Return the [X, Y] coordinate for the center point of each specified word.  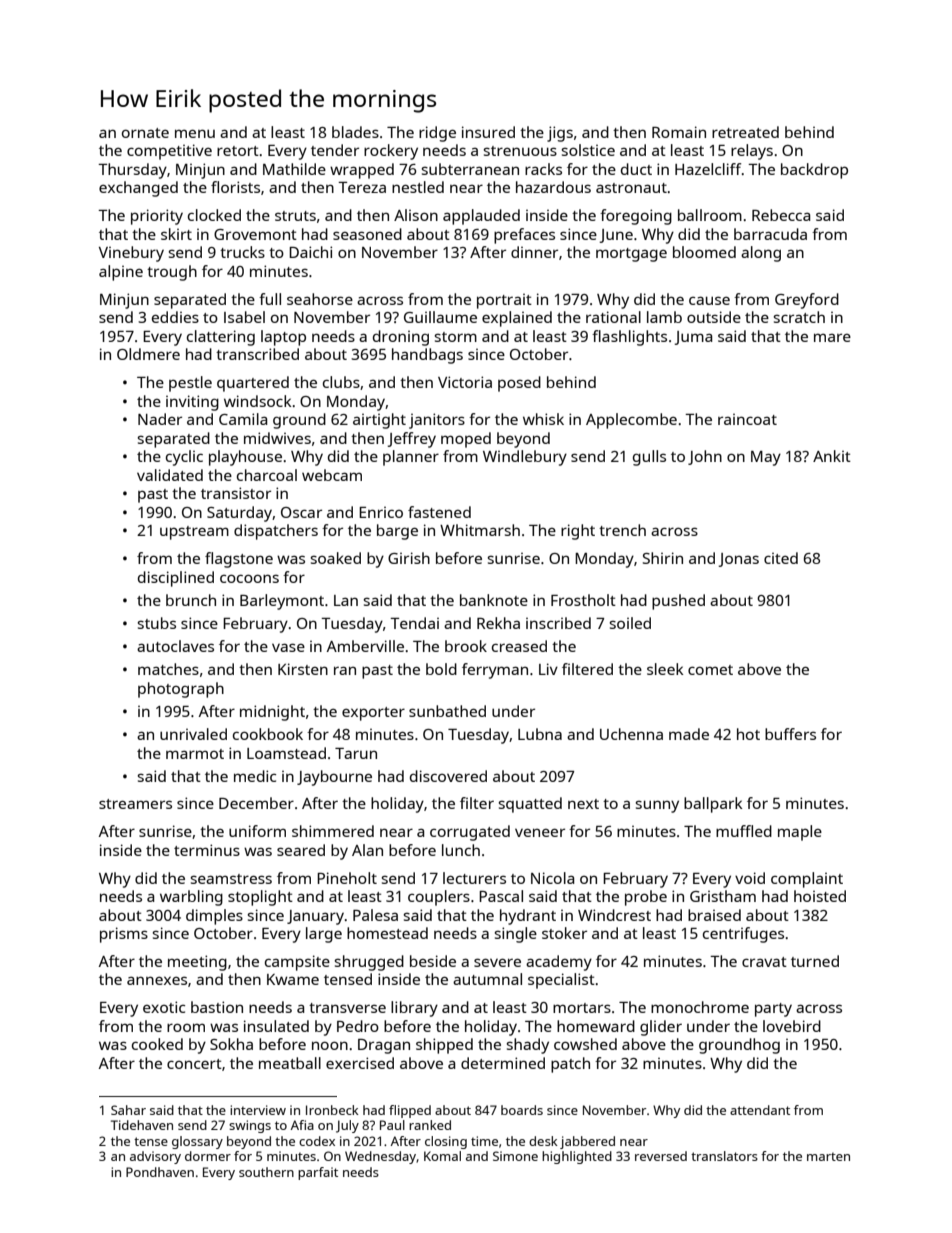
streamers [135, 804]
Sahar [128, 1110]
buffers [790, 734]
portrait [504, 301]
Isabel [244, 317]
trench [622, 530]
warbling [191, 898]
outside [714, 317]
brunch [191, 600]
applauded [481, 217]
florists [235, 187]
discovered [448, 776]
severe [497, 962]
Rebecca [781, 215]
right [578, 532]
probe [646, 898]
